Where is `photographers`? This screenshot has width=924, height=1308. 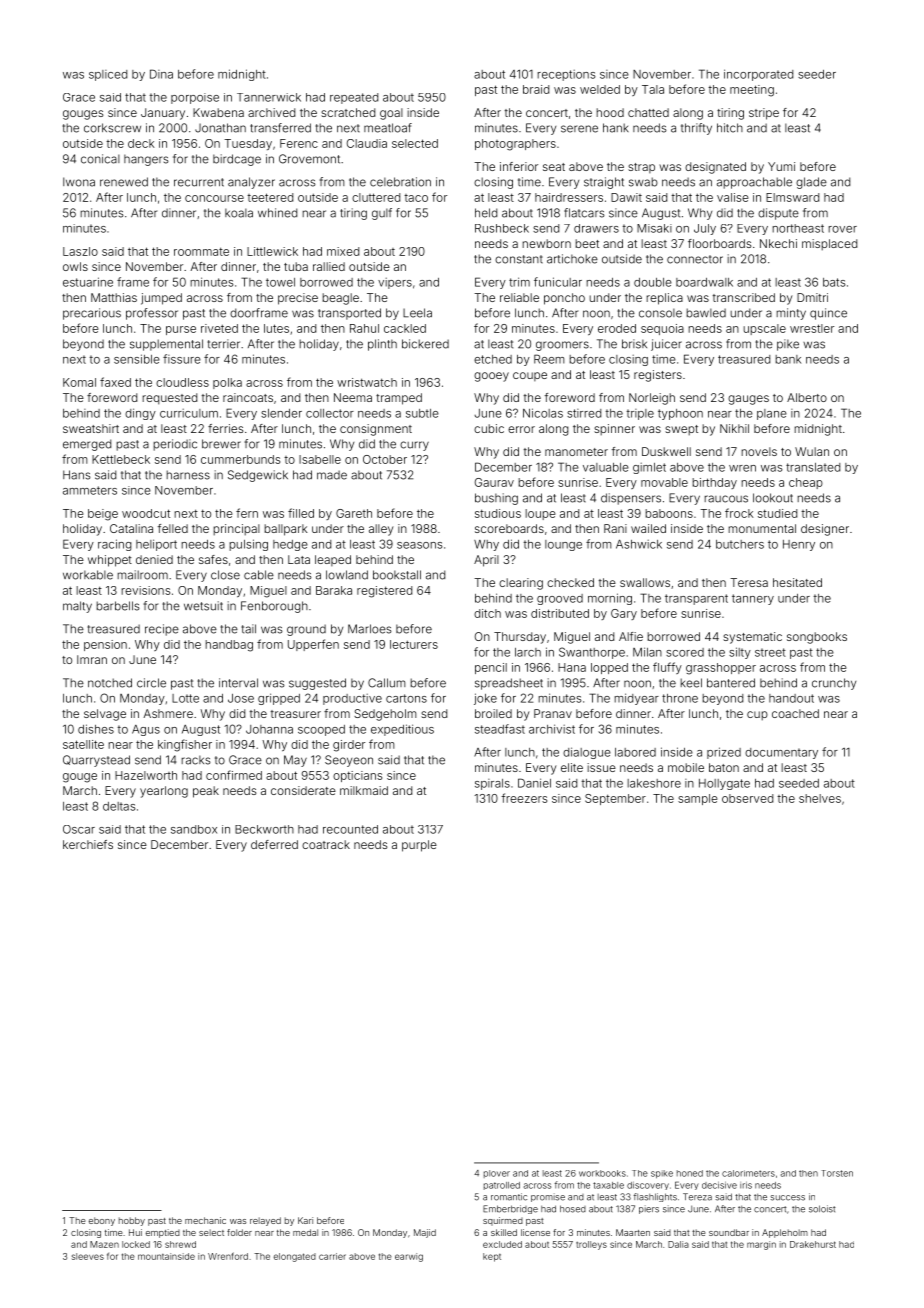
photographers is located at coordinates (515, 145).
